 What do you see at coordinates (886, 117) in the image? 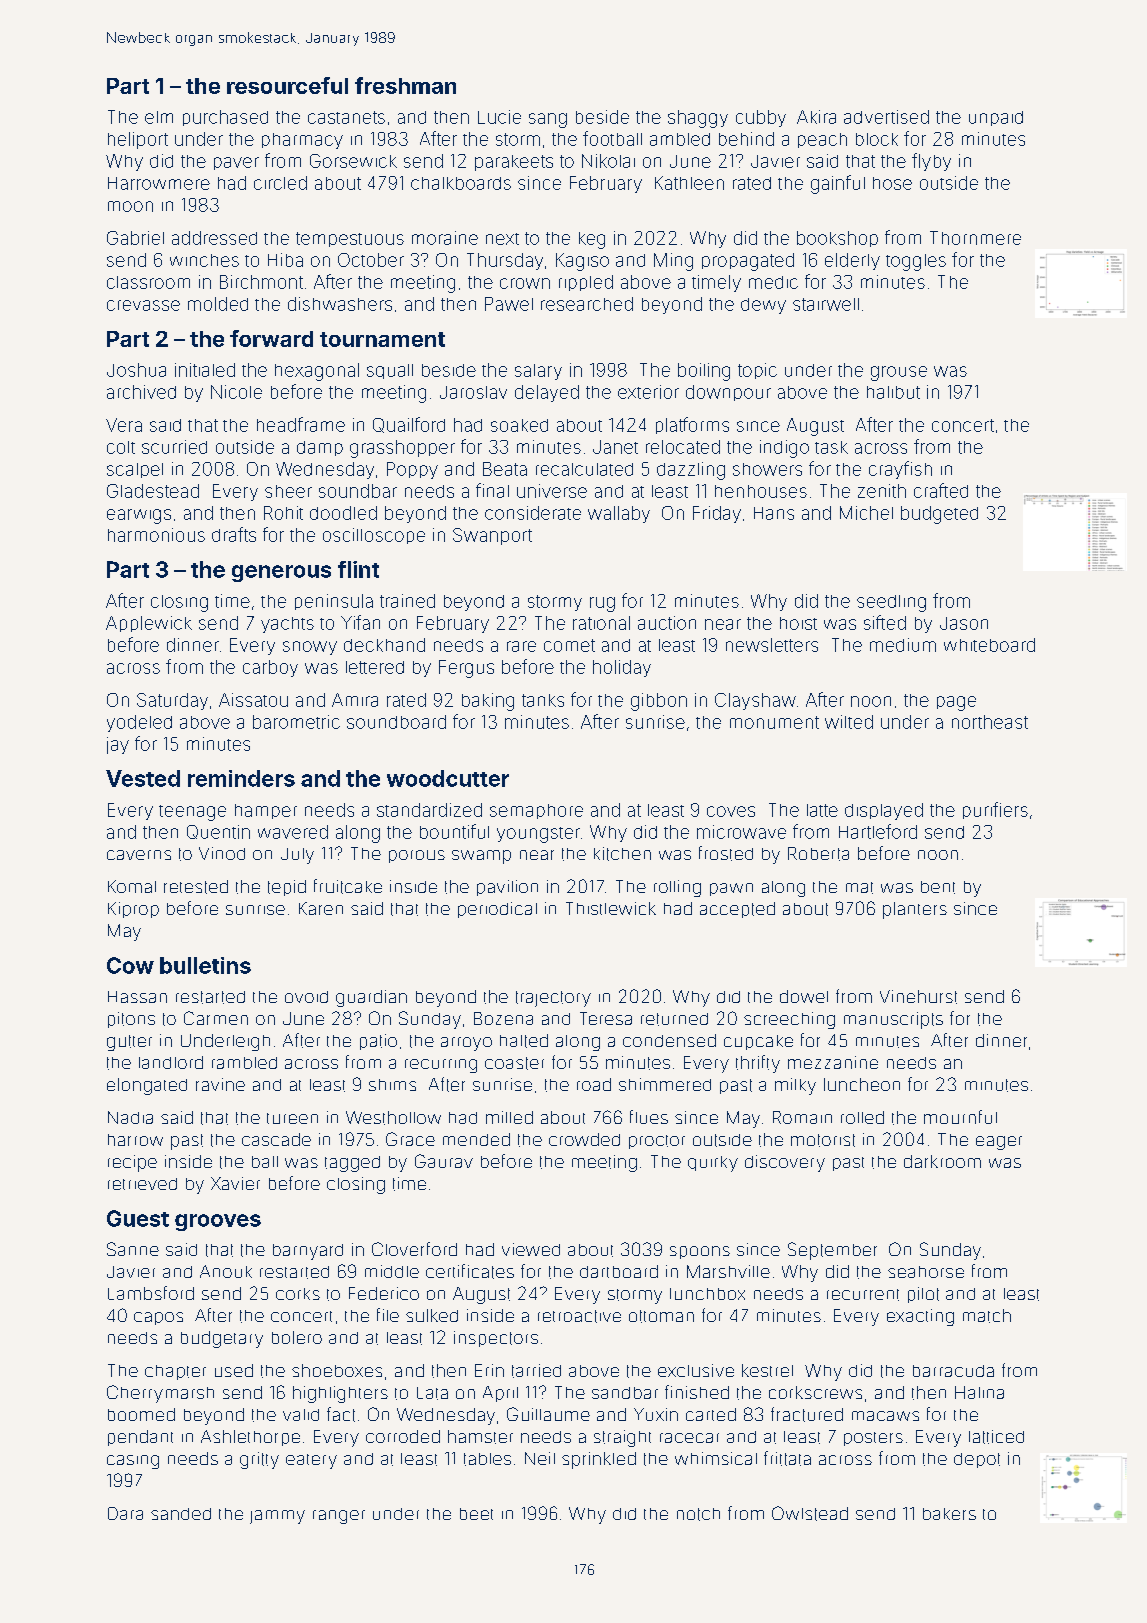
I see `advertised` at bounding box center [886, 117].
